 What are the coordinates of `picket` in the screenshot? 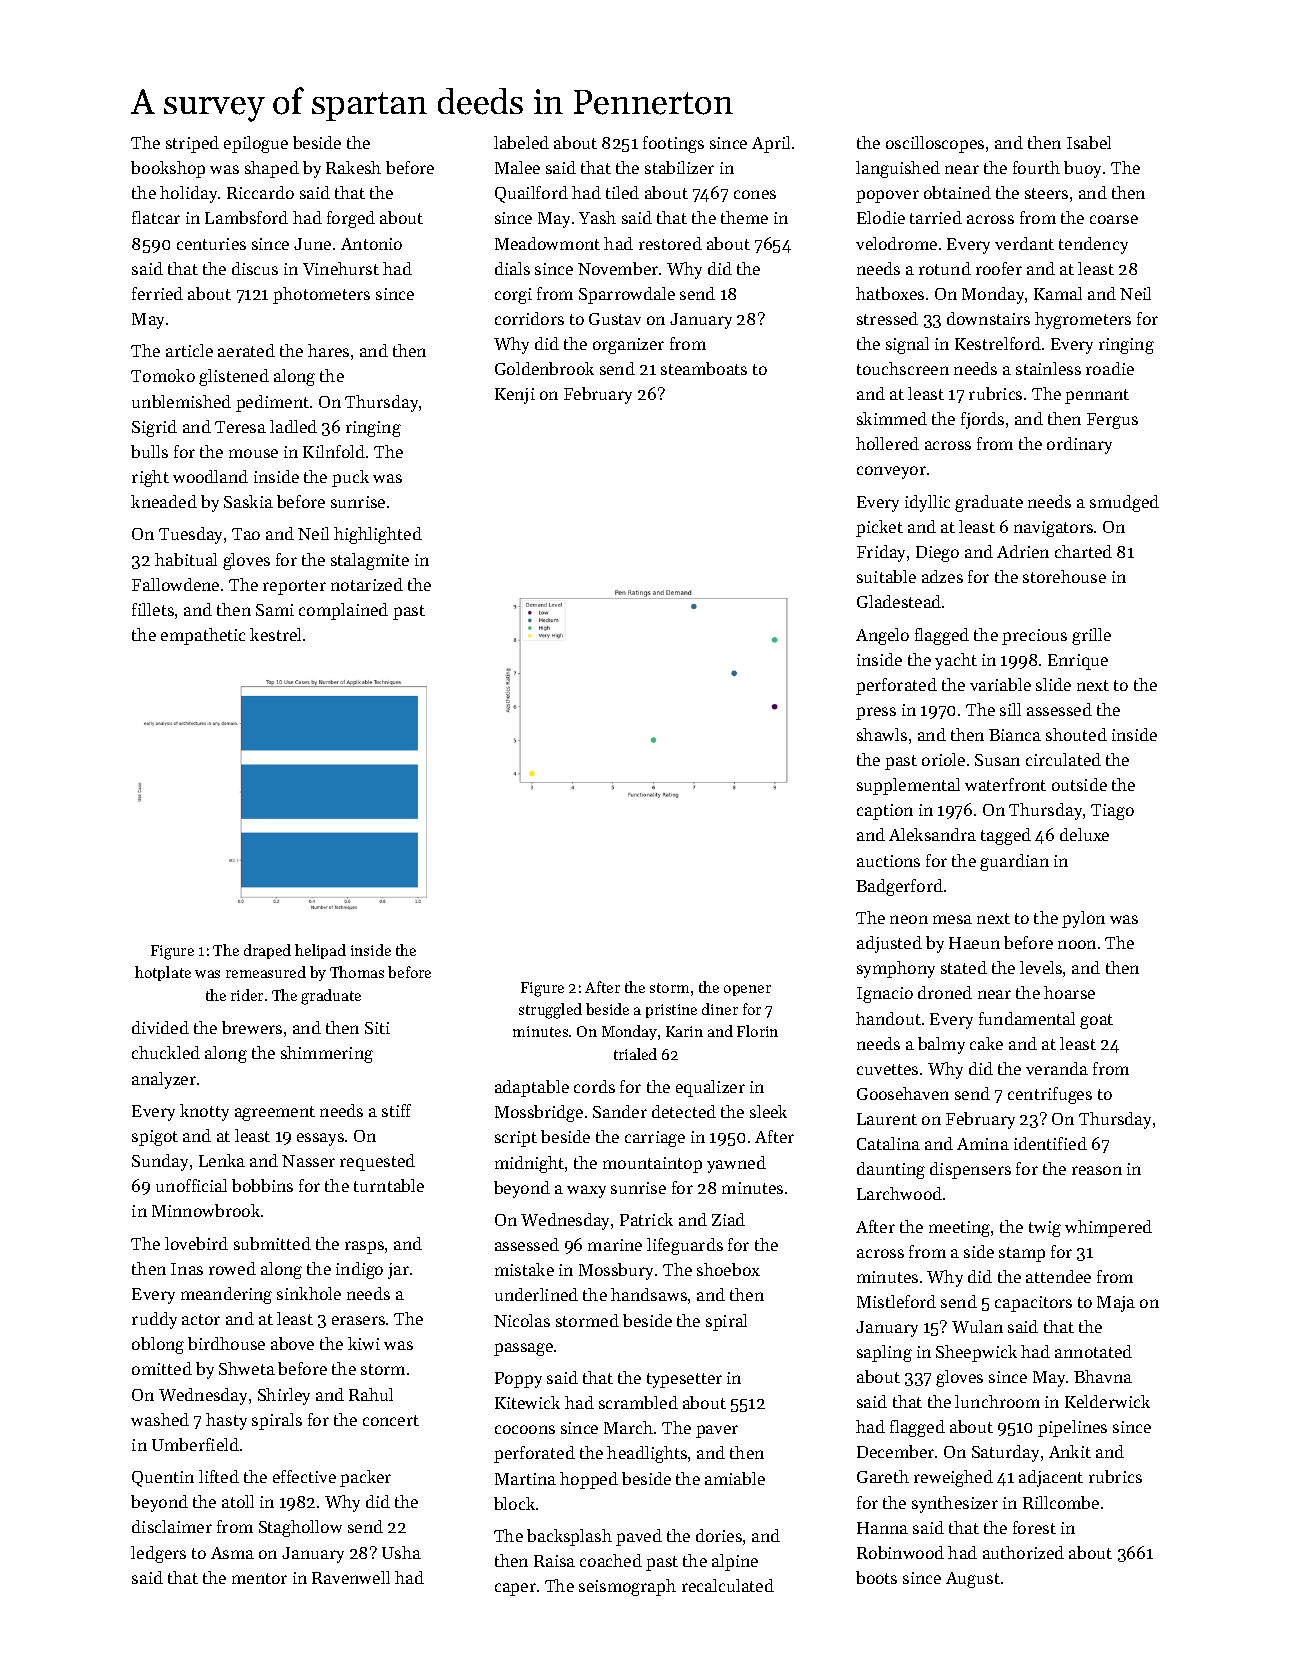 It's located at (879, 528).
